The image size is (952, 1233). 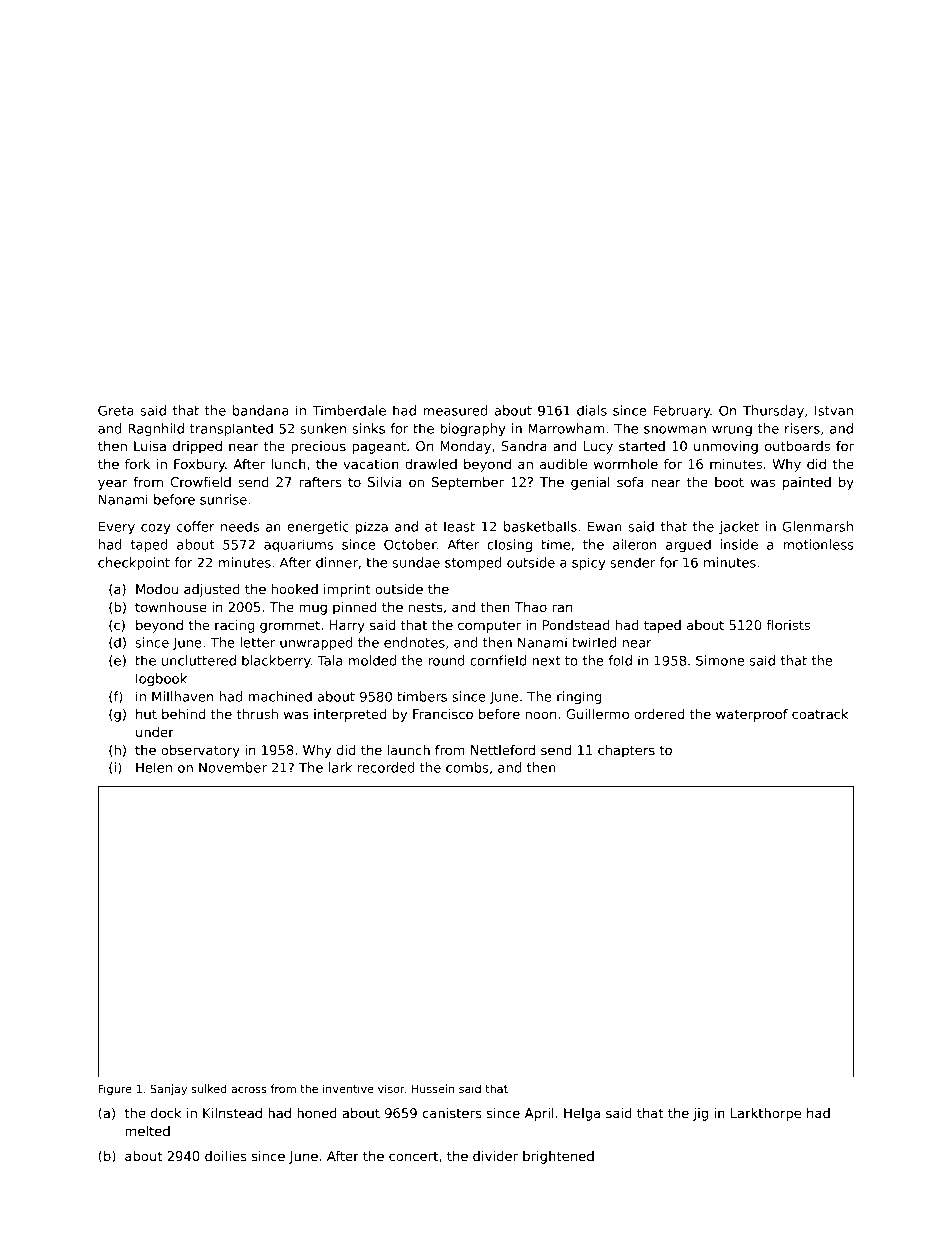 What do you see at coordinates (232, 1113) in the document?
I see `Kilnstead` at bounding box center [232, 1113].
